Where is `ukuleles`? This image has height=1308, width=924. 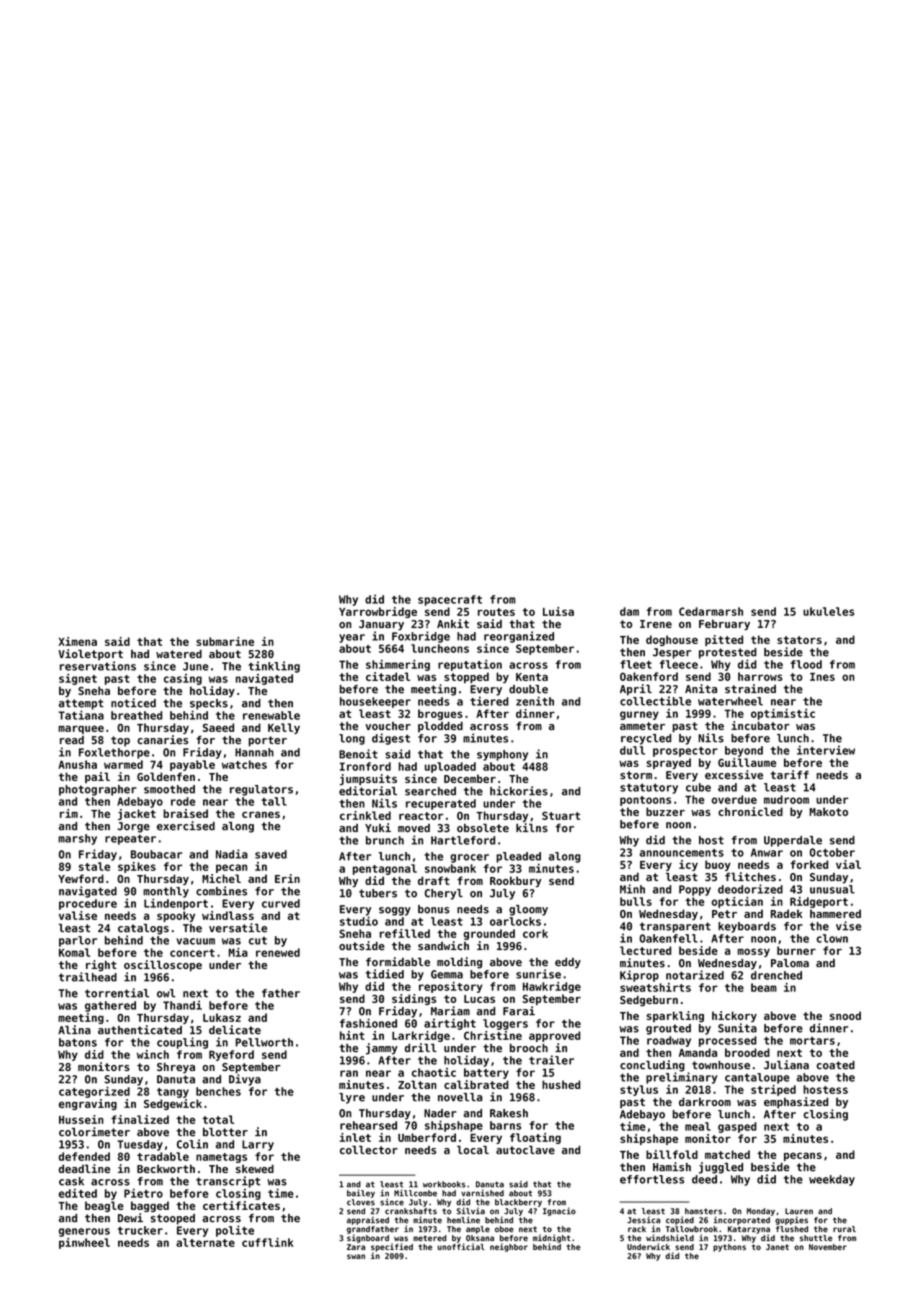
ukuleles is located at coordinates (828, 611).
